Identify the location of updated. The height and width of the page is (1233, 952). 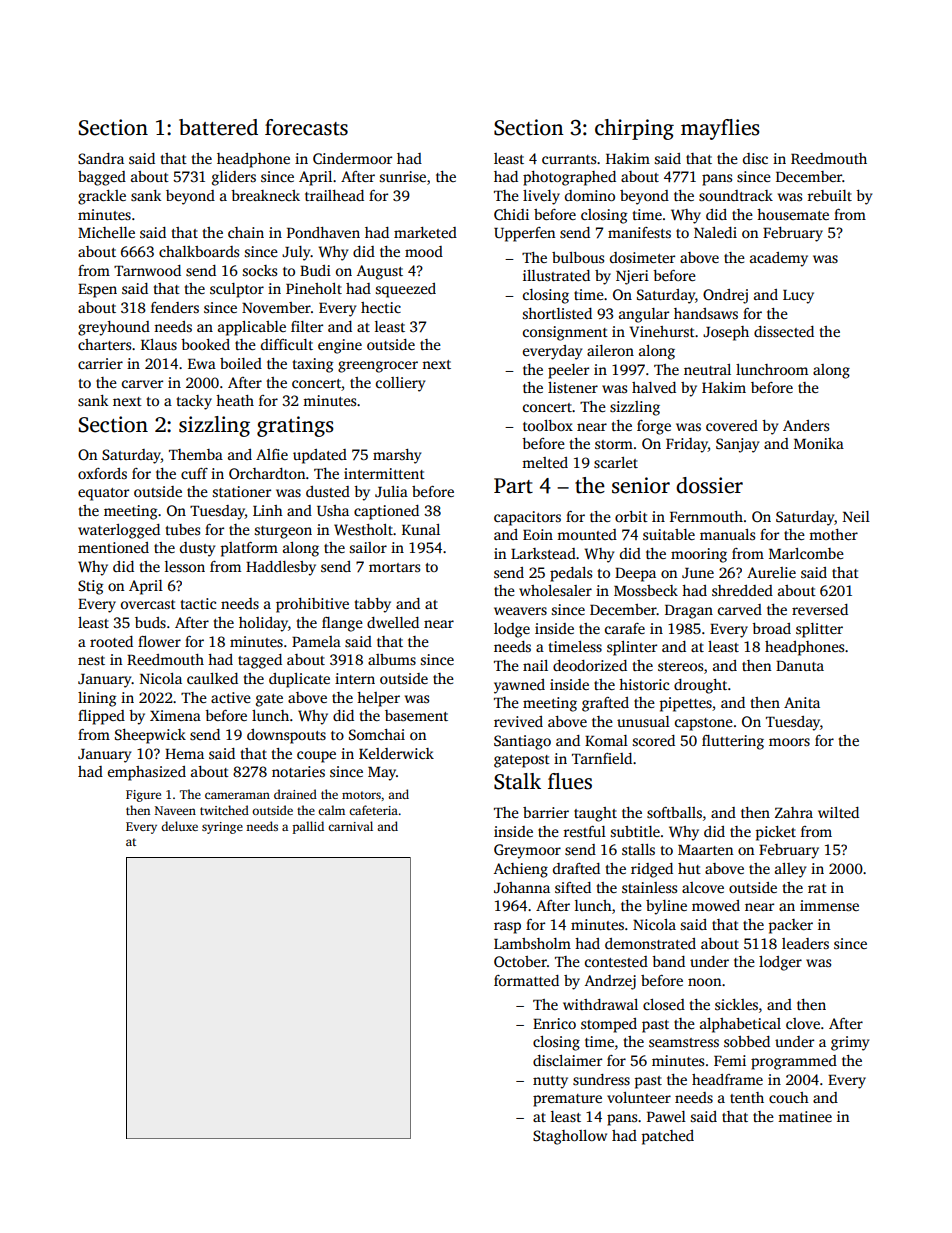
(320, 456).
